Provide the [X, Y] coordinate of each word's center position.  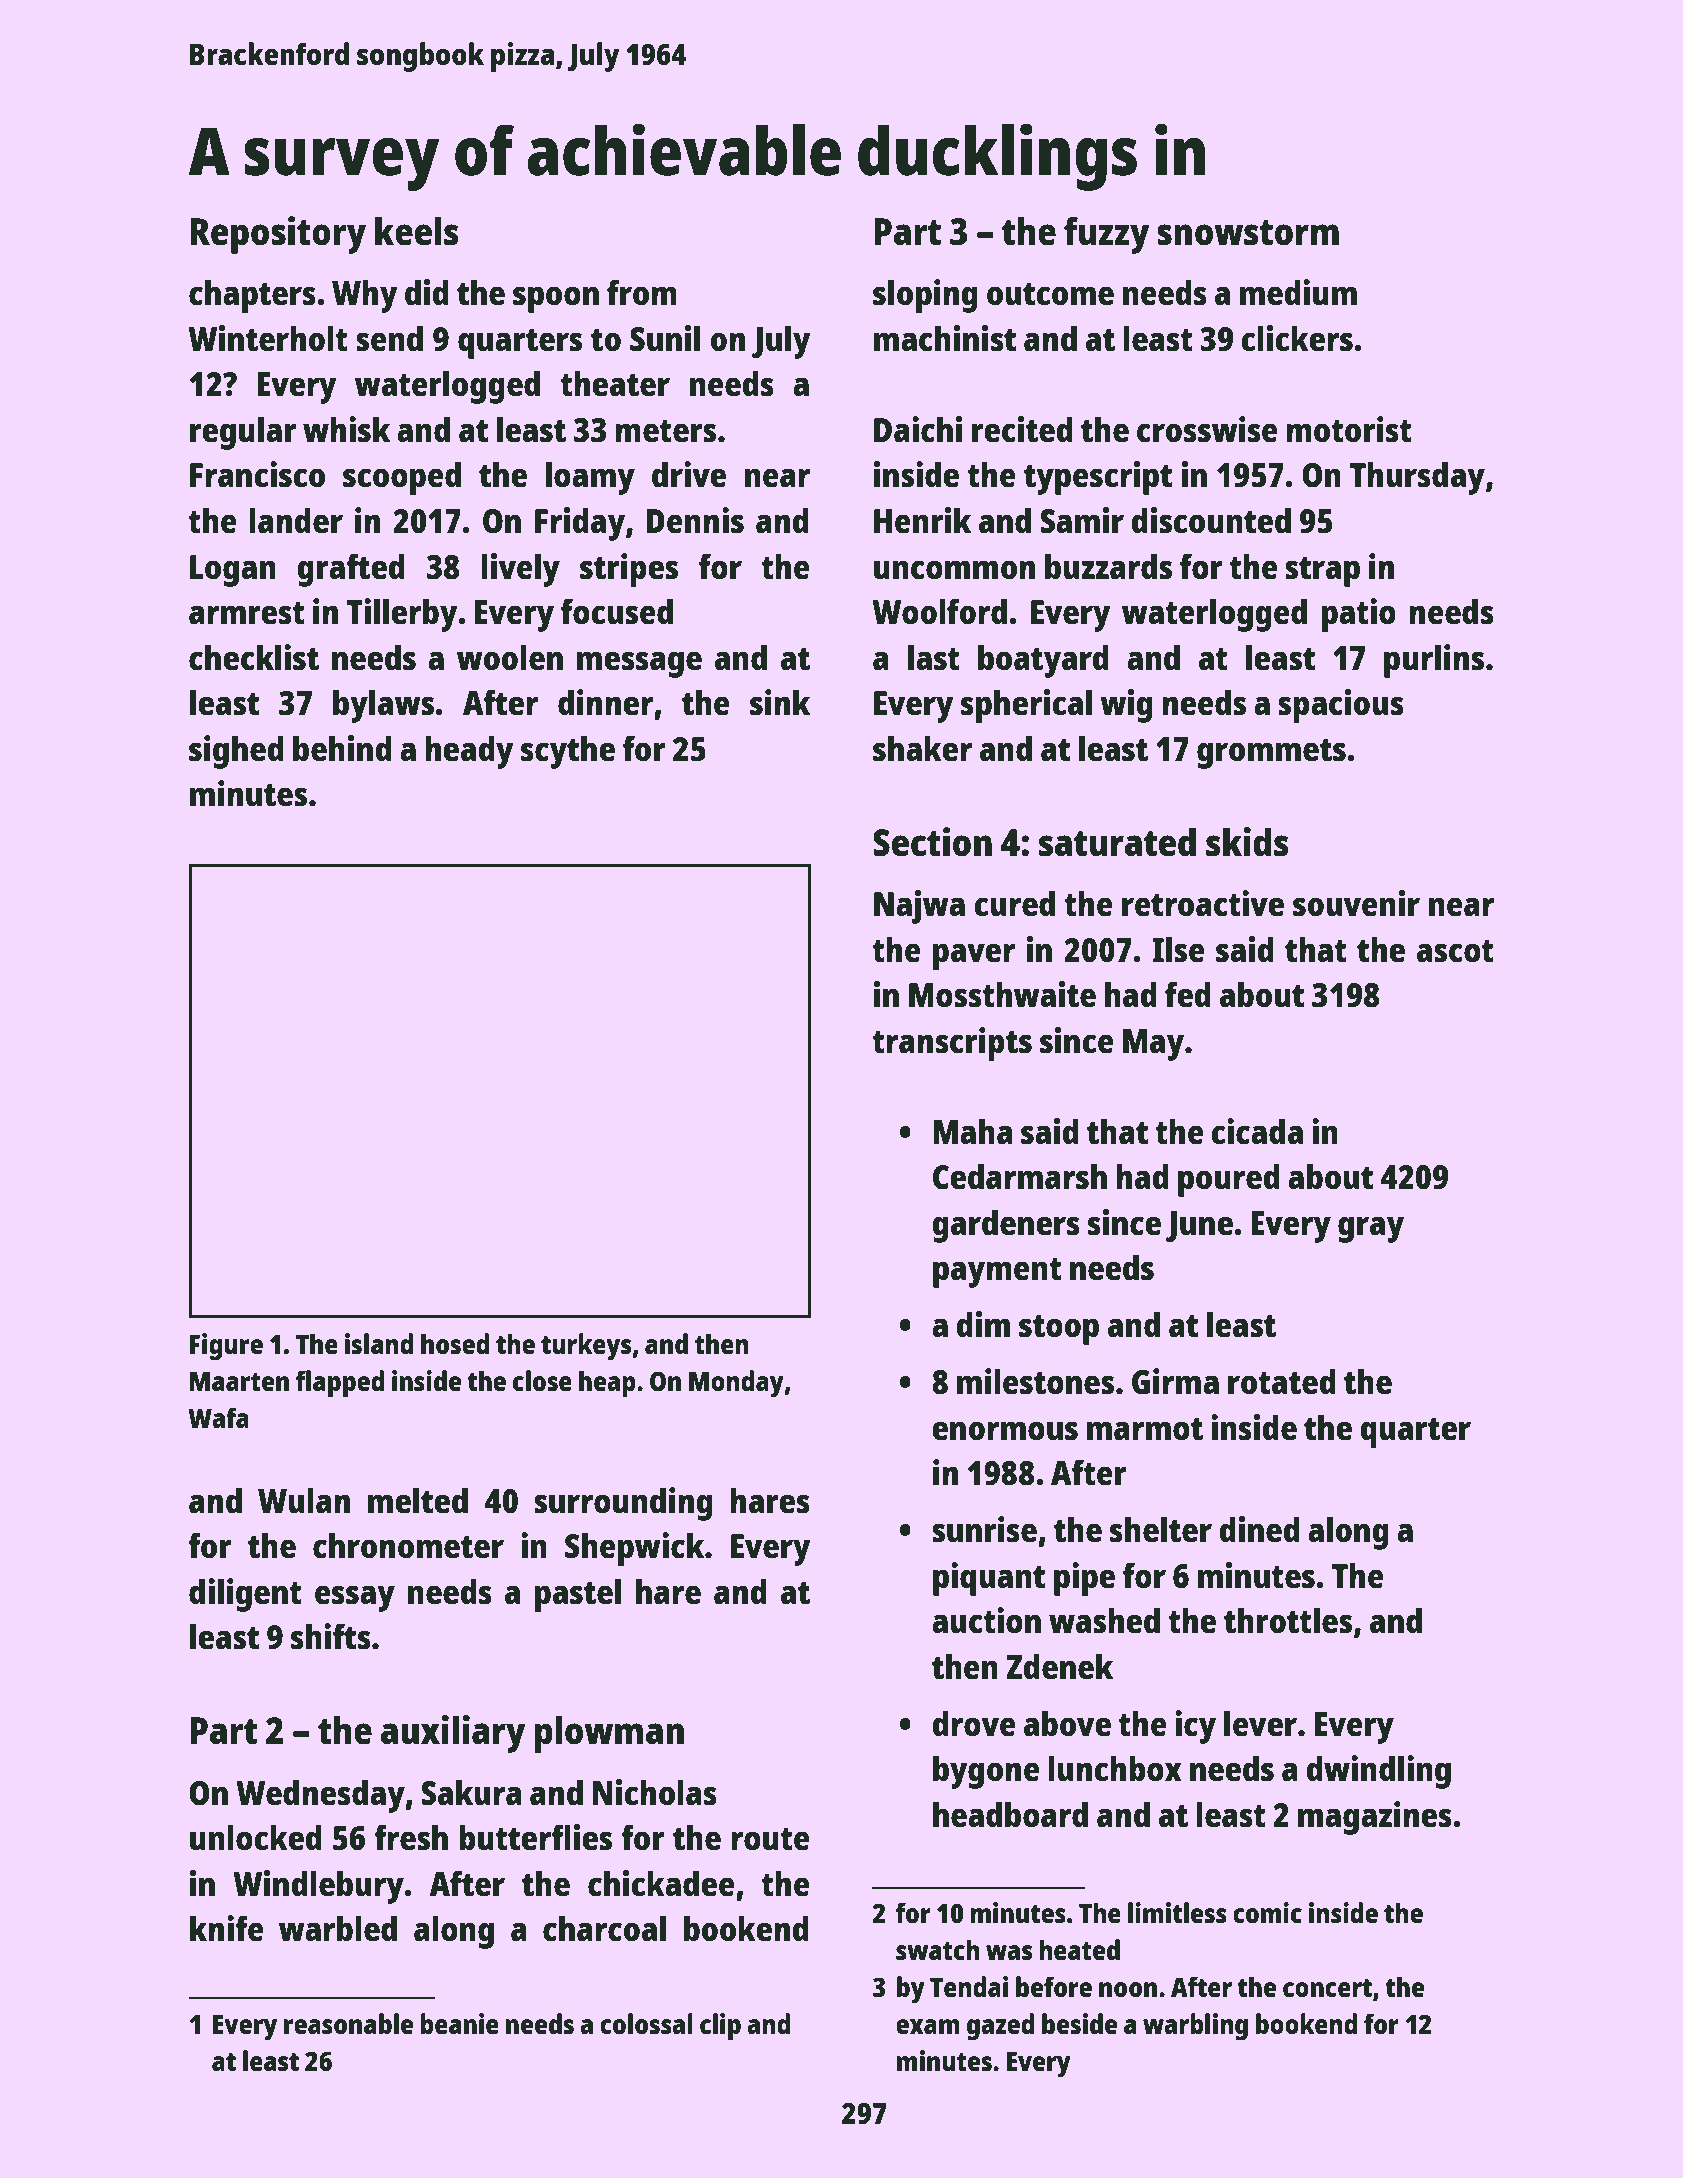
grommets [1271, 754]
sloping [925, 296]
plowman [609, 1734]
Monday [736, 1384]
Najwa [919, 907]
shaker [922, 748]
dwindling [1378, 1772]
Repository [278, 235]
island [379, 1343]
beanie [459, 2023]
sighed [236, 752]
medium [1298, 292]
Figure [226, 1347]
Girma [1175, 1381]
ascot [1455, 951]
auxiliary [453, 1734]
